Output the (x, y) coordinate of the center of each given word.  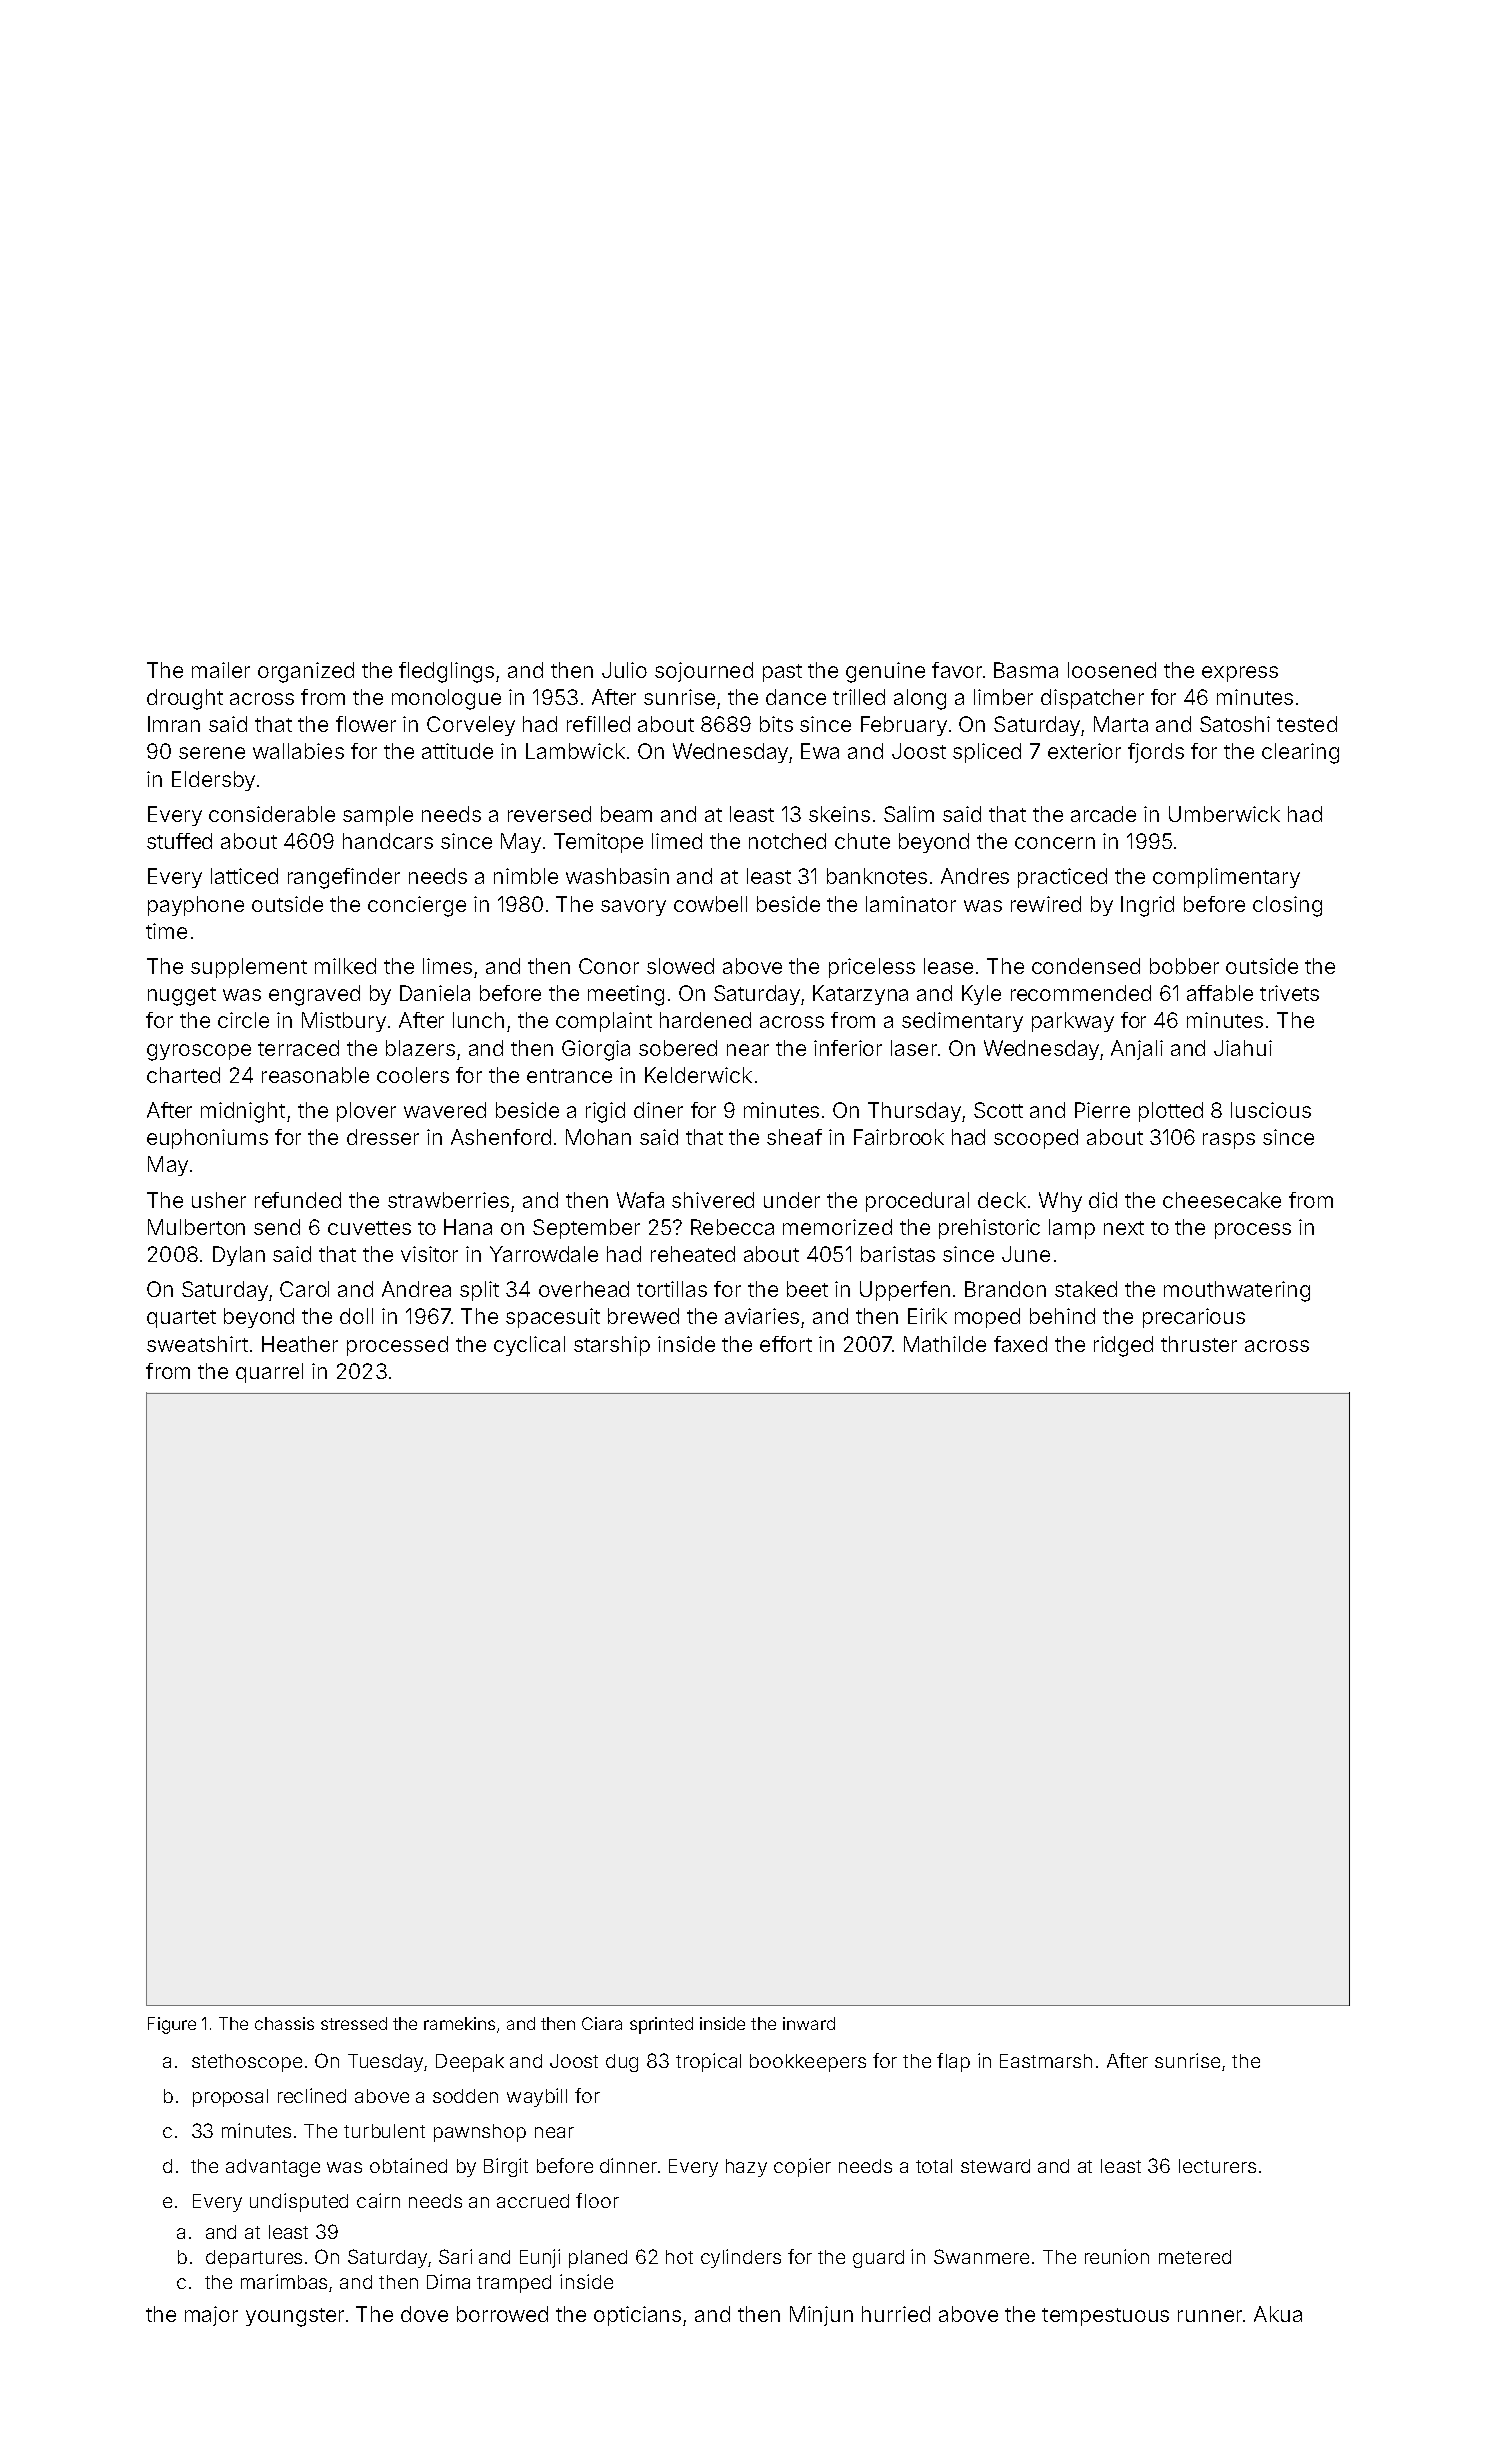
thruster (1199, 1344)
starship (612, 1346)
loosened (1112, 670)
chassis (284, 2023)
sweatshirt (197, 1344)
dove (424, 2314)
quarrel (269, 1373)
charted (183, 1075)
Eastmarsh (1046, 2061)
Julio (624, 670)
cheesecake (1222, 1200)
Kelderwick (698, 1075)
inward (809, 2023)
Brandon (1005, 1289)
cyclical (529, 1346)
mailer (221, 670)
